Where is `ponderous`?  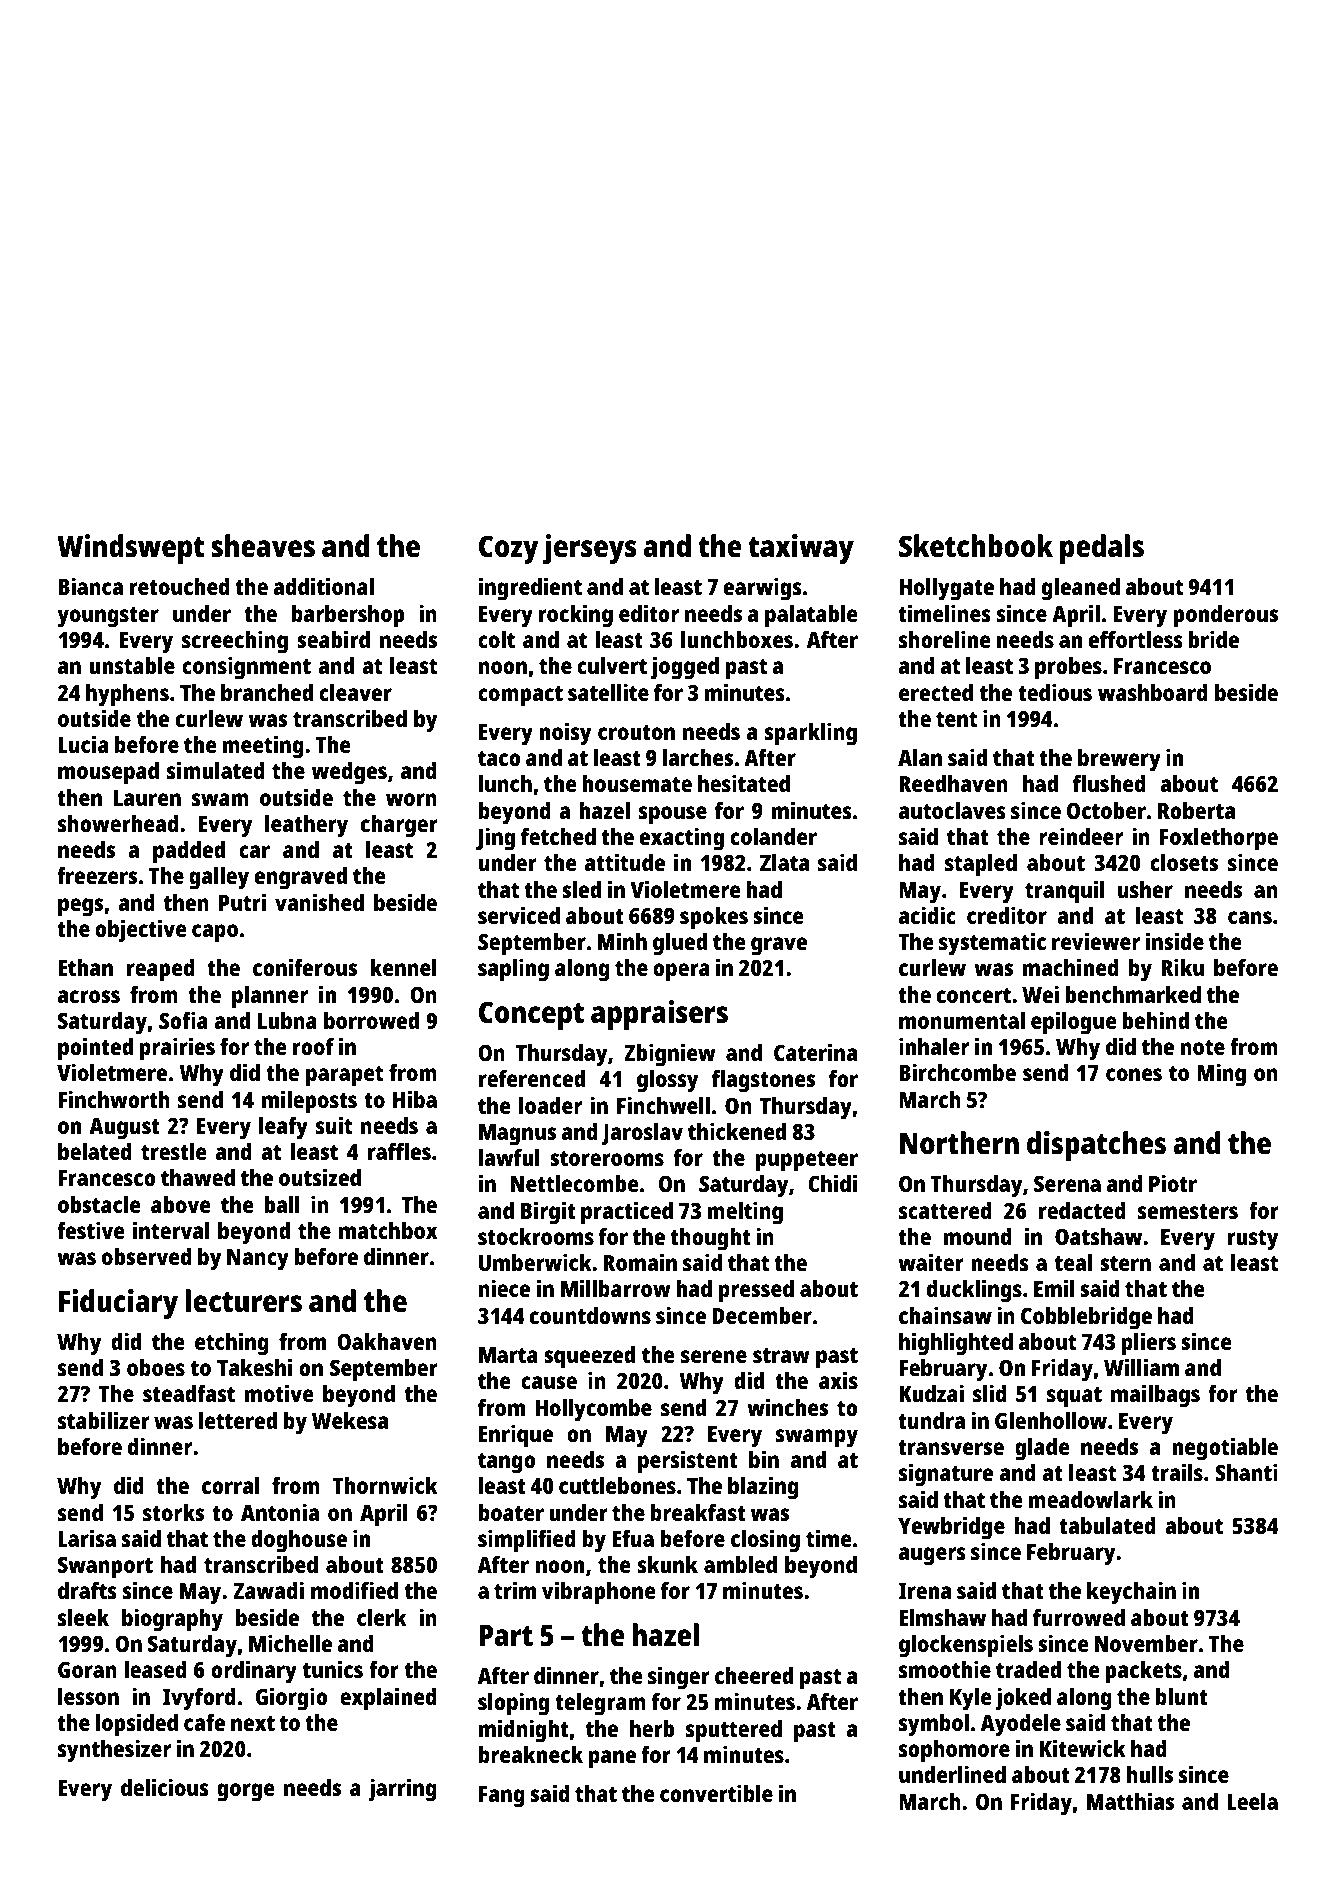 ponderous is located at coordinates (1225, 616).
